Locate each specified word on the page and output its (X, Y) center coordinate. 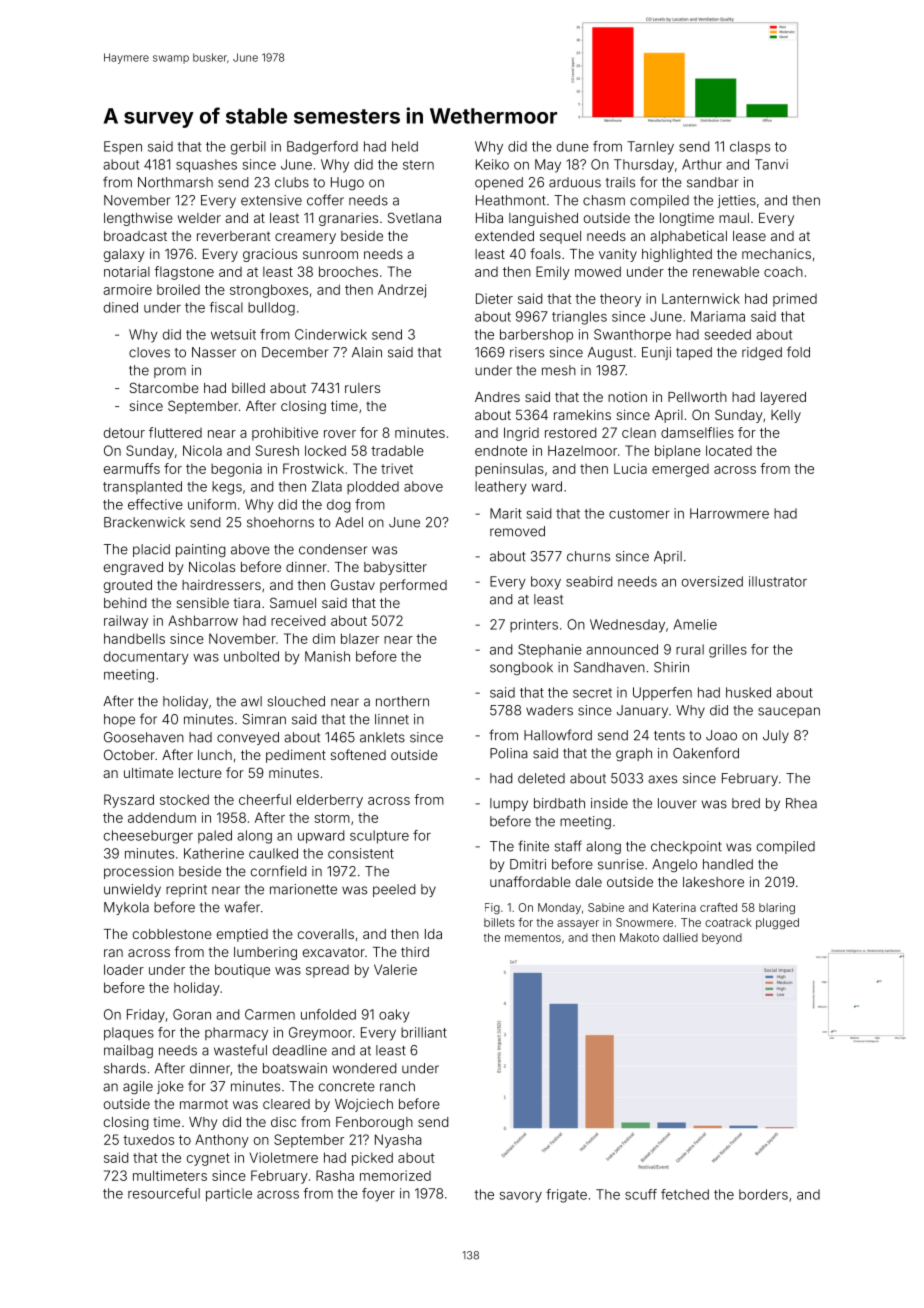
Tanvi (771, 164)
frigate (566, 1196)
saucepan (789, 712)
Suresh (277, 450)
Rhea (801, 803)
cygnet (208, 1159)
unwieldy (132, 890)
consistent (361, 853)
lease (749, 236)
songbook (521, 668)
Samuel (293, 602)
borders (763, 1194)
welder (199, 218)
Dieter (494, 298)
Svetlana (414, 217)
